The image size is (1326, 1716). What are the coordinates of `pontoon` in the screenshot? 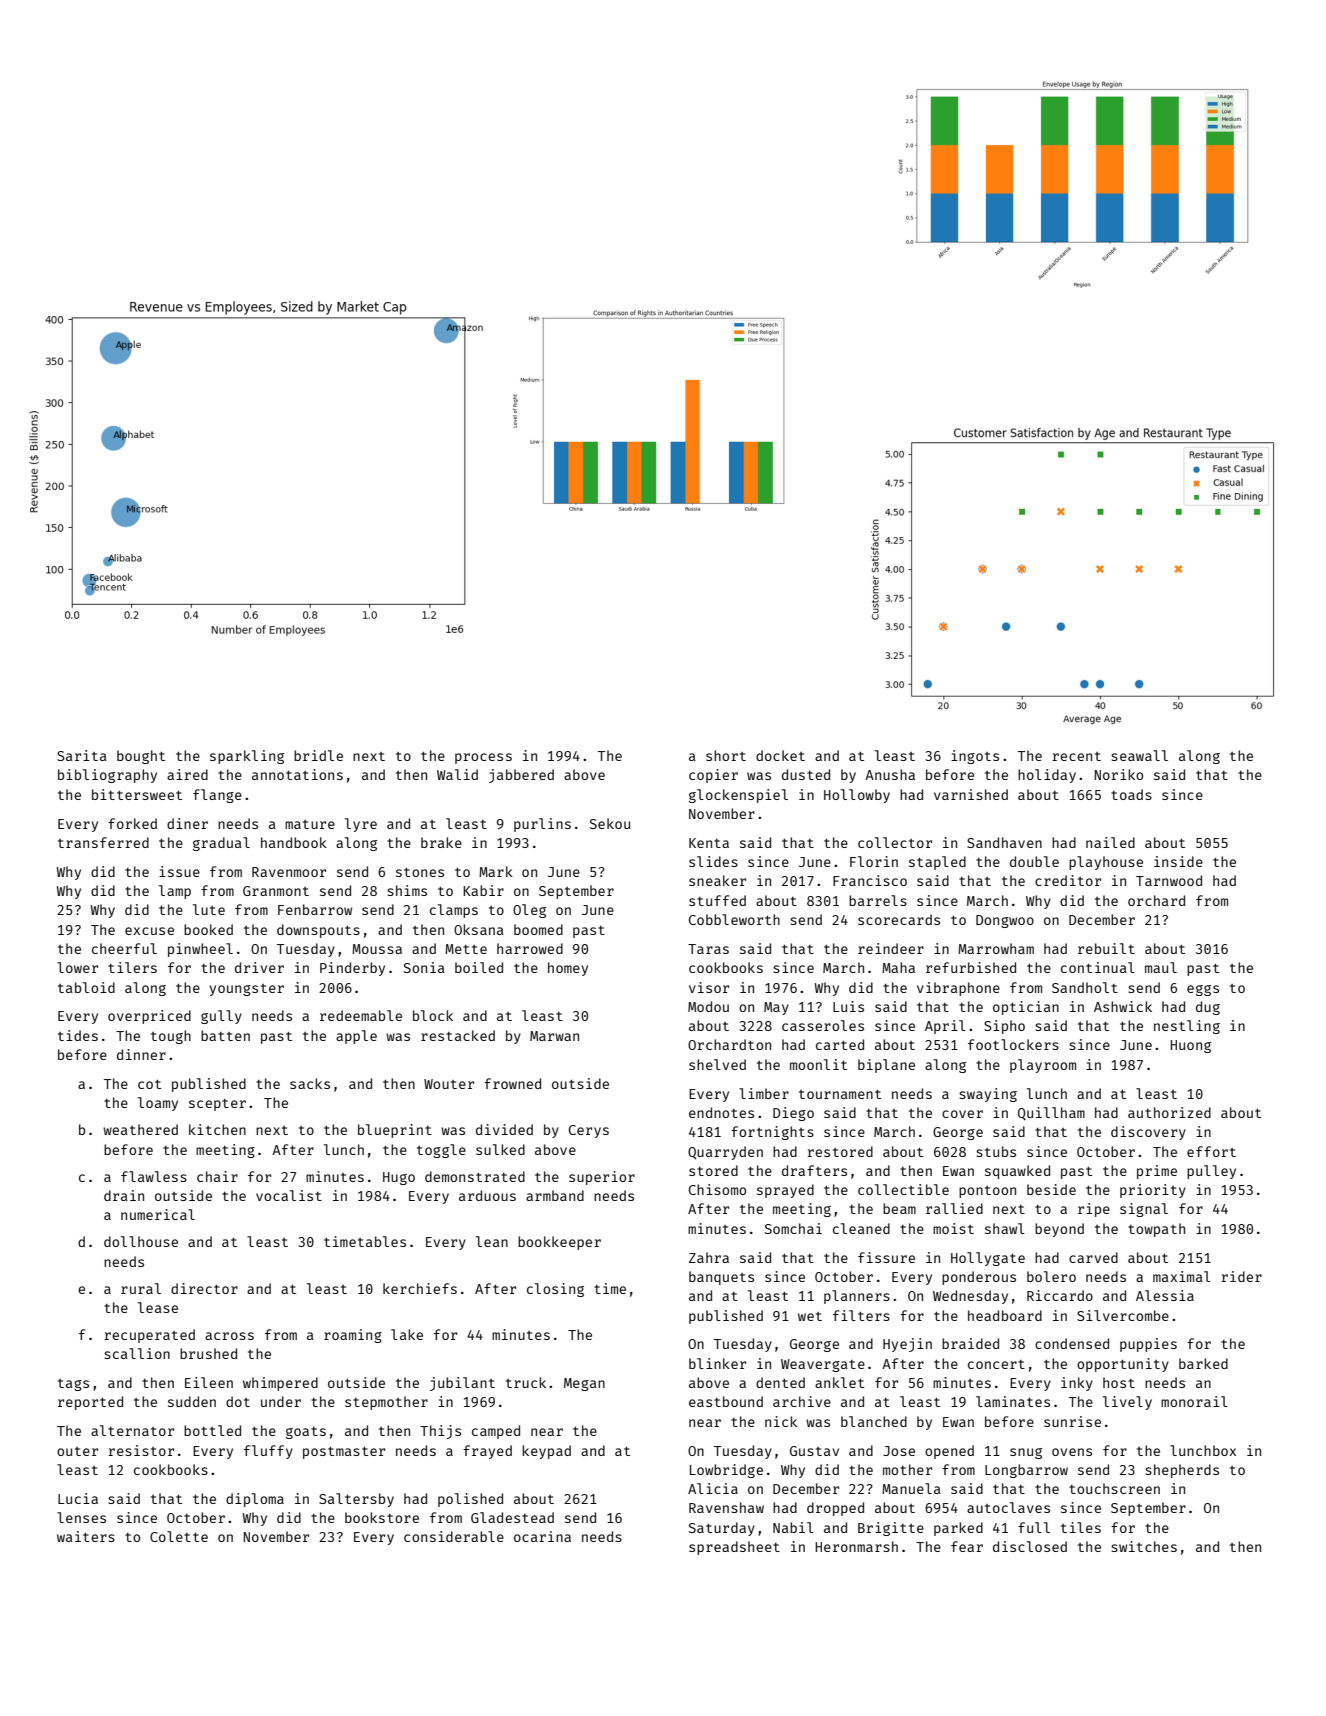 It's located at (987, 1192).
